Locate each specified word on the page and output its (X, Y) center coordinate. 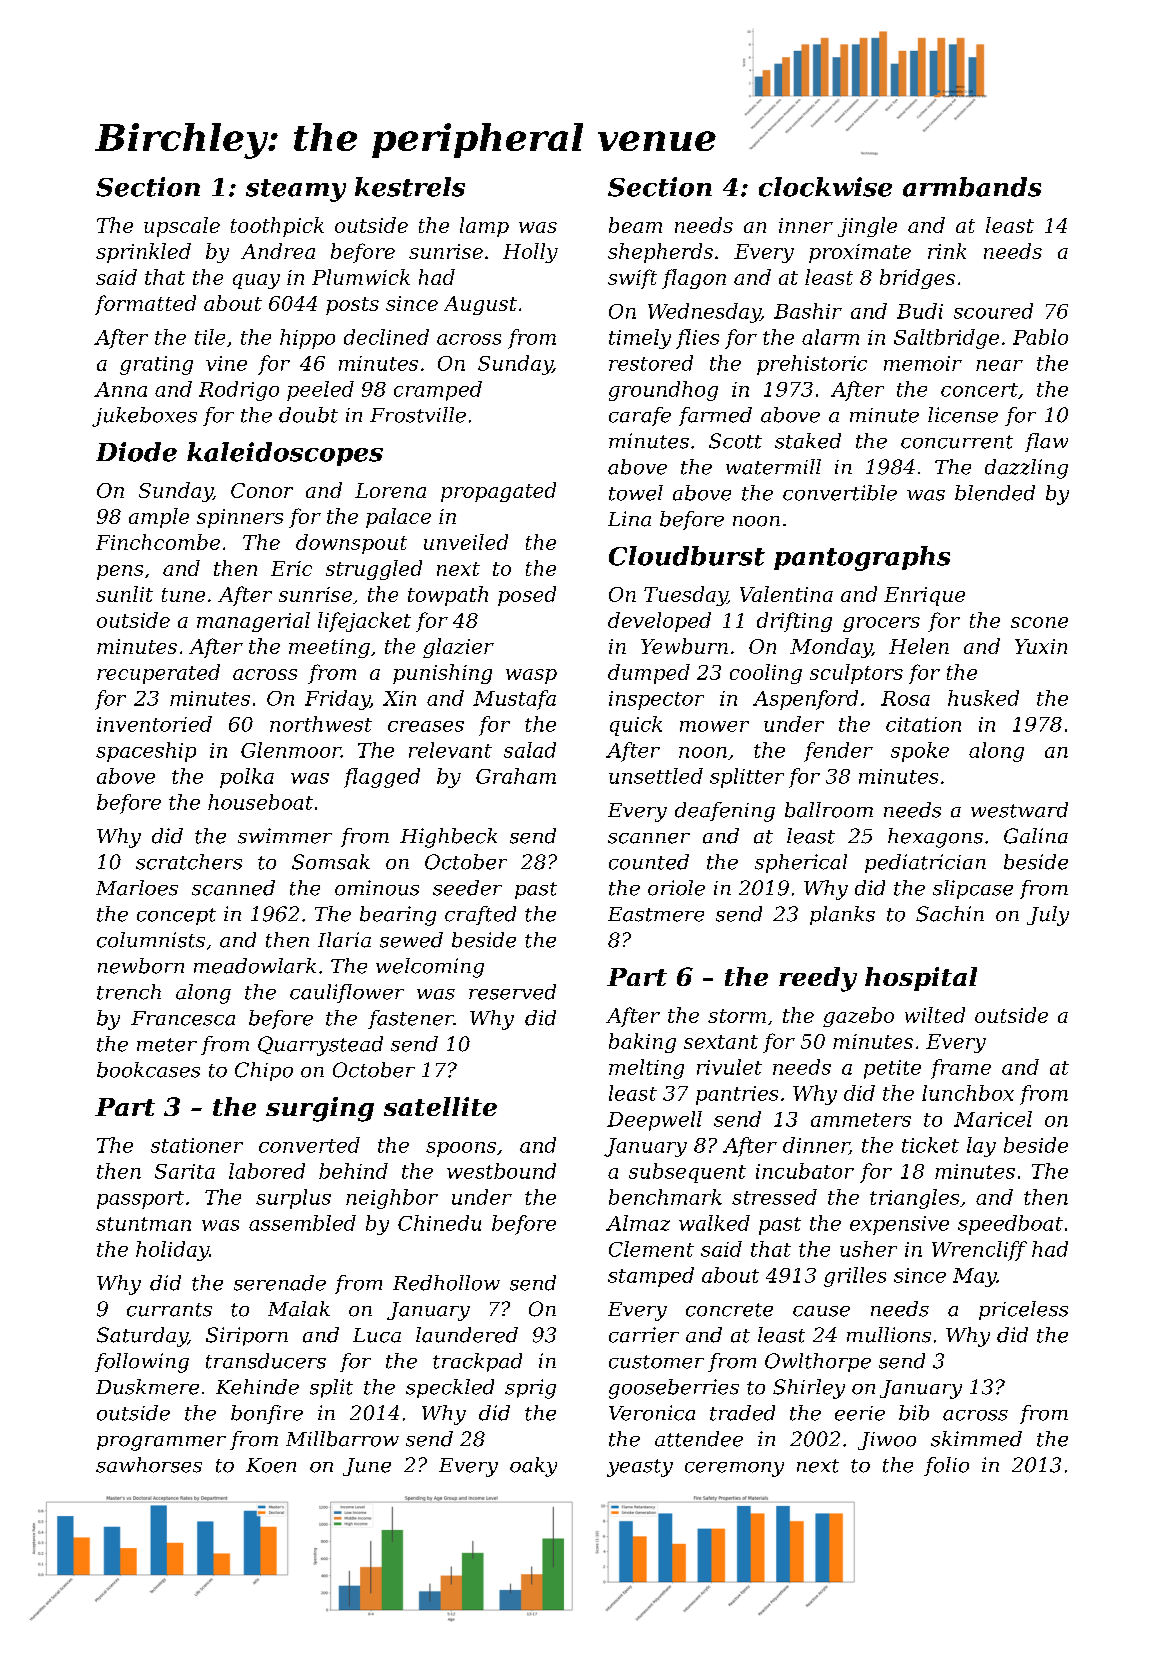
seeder (467, 888)
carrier (644, 1335)
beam (635, 225)
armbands (972, 187)
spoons (461, 1149)
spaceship (146, 752)
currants (169, 1310)
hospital (921, 979)
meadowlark (255, 966)
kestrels (410, 187)
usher (868, 1249)
